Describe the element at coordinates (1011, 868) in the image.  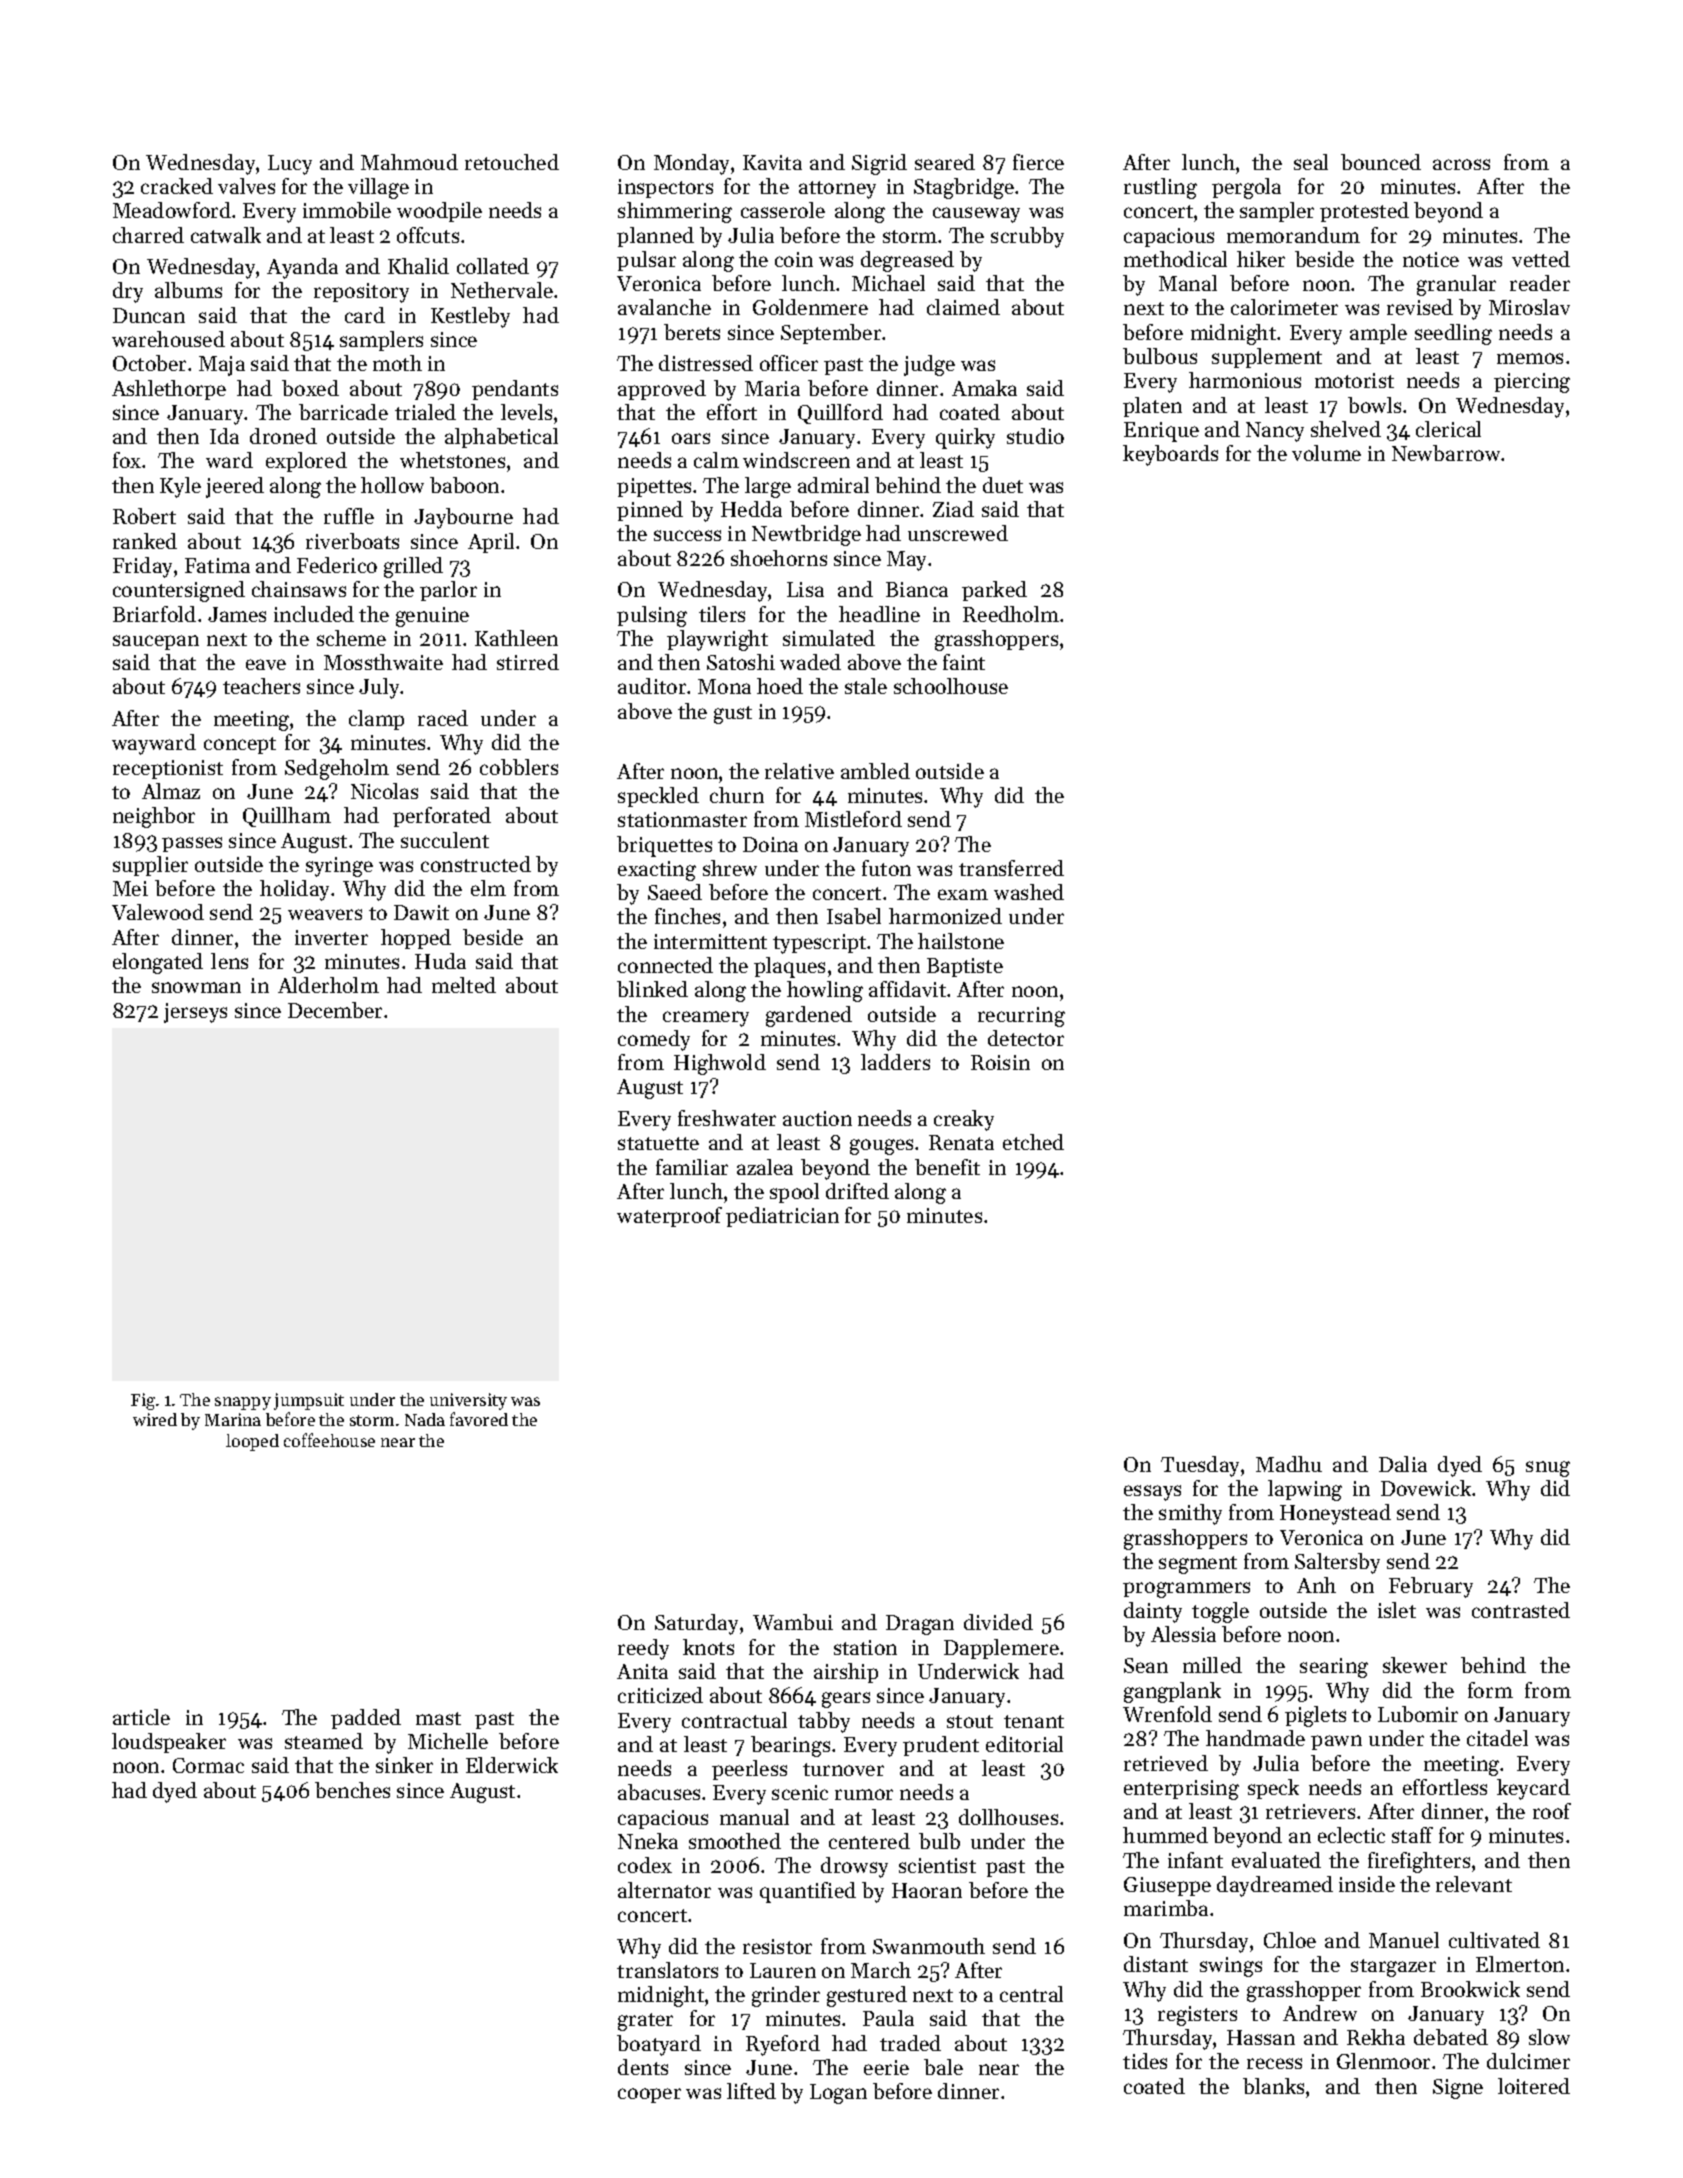
I see `transferred` at that location.
